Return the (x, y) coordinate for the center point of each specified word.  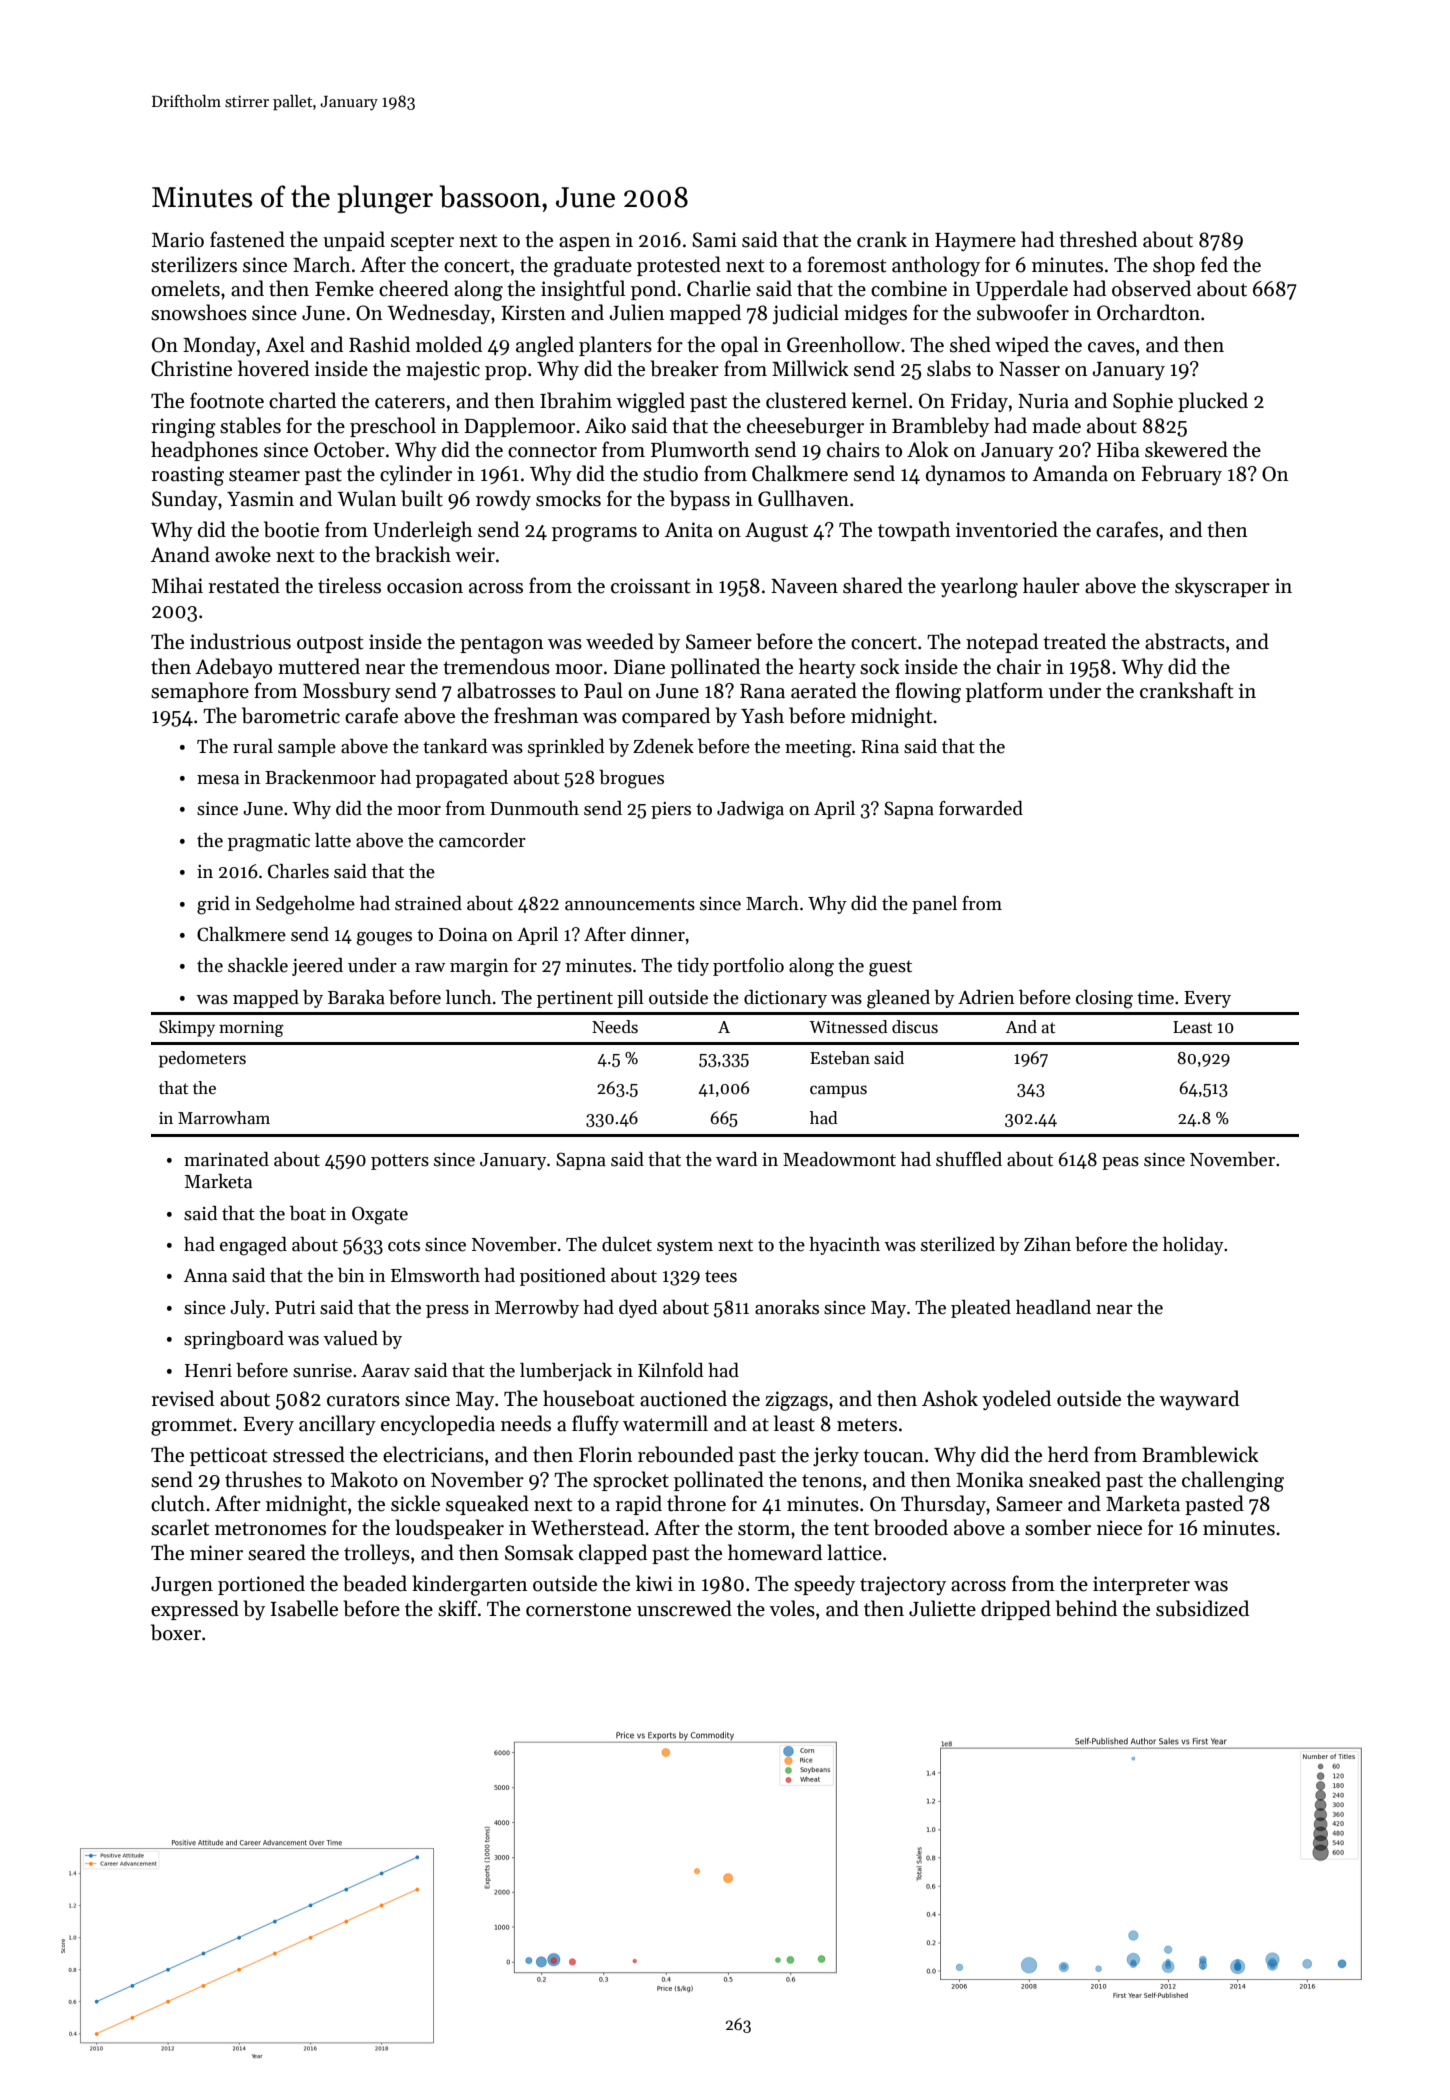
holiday (1193, 1246)
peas (1120, 1163)
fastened (247, 239)
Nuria (1043, 401)
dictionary (785, 999)
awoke (243, 554)
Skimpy (187, 1028)
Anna (205, 1276)
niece (1119, 1528)
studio (670, 473)
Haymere (975, 242)
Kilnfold (670, 1370)
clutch (178, 1503)
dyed (638, 1309)
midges (875, 314)
